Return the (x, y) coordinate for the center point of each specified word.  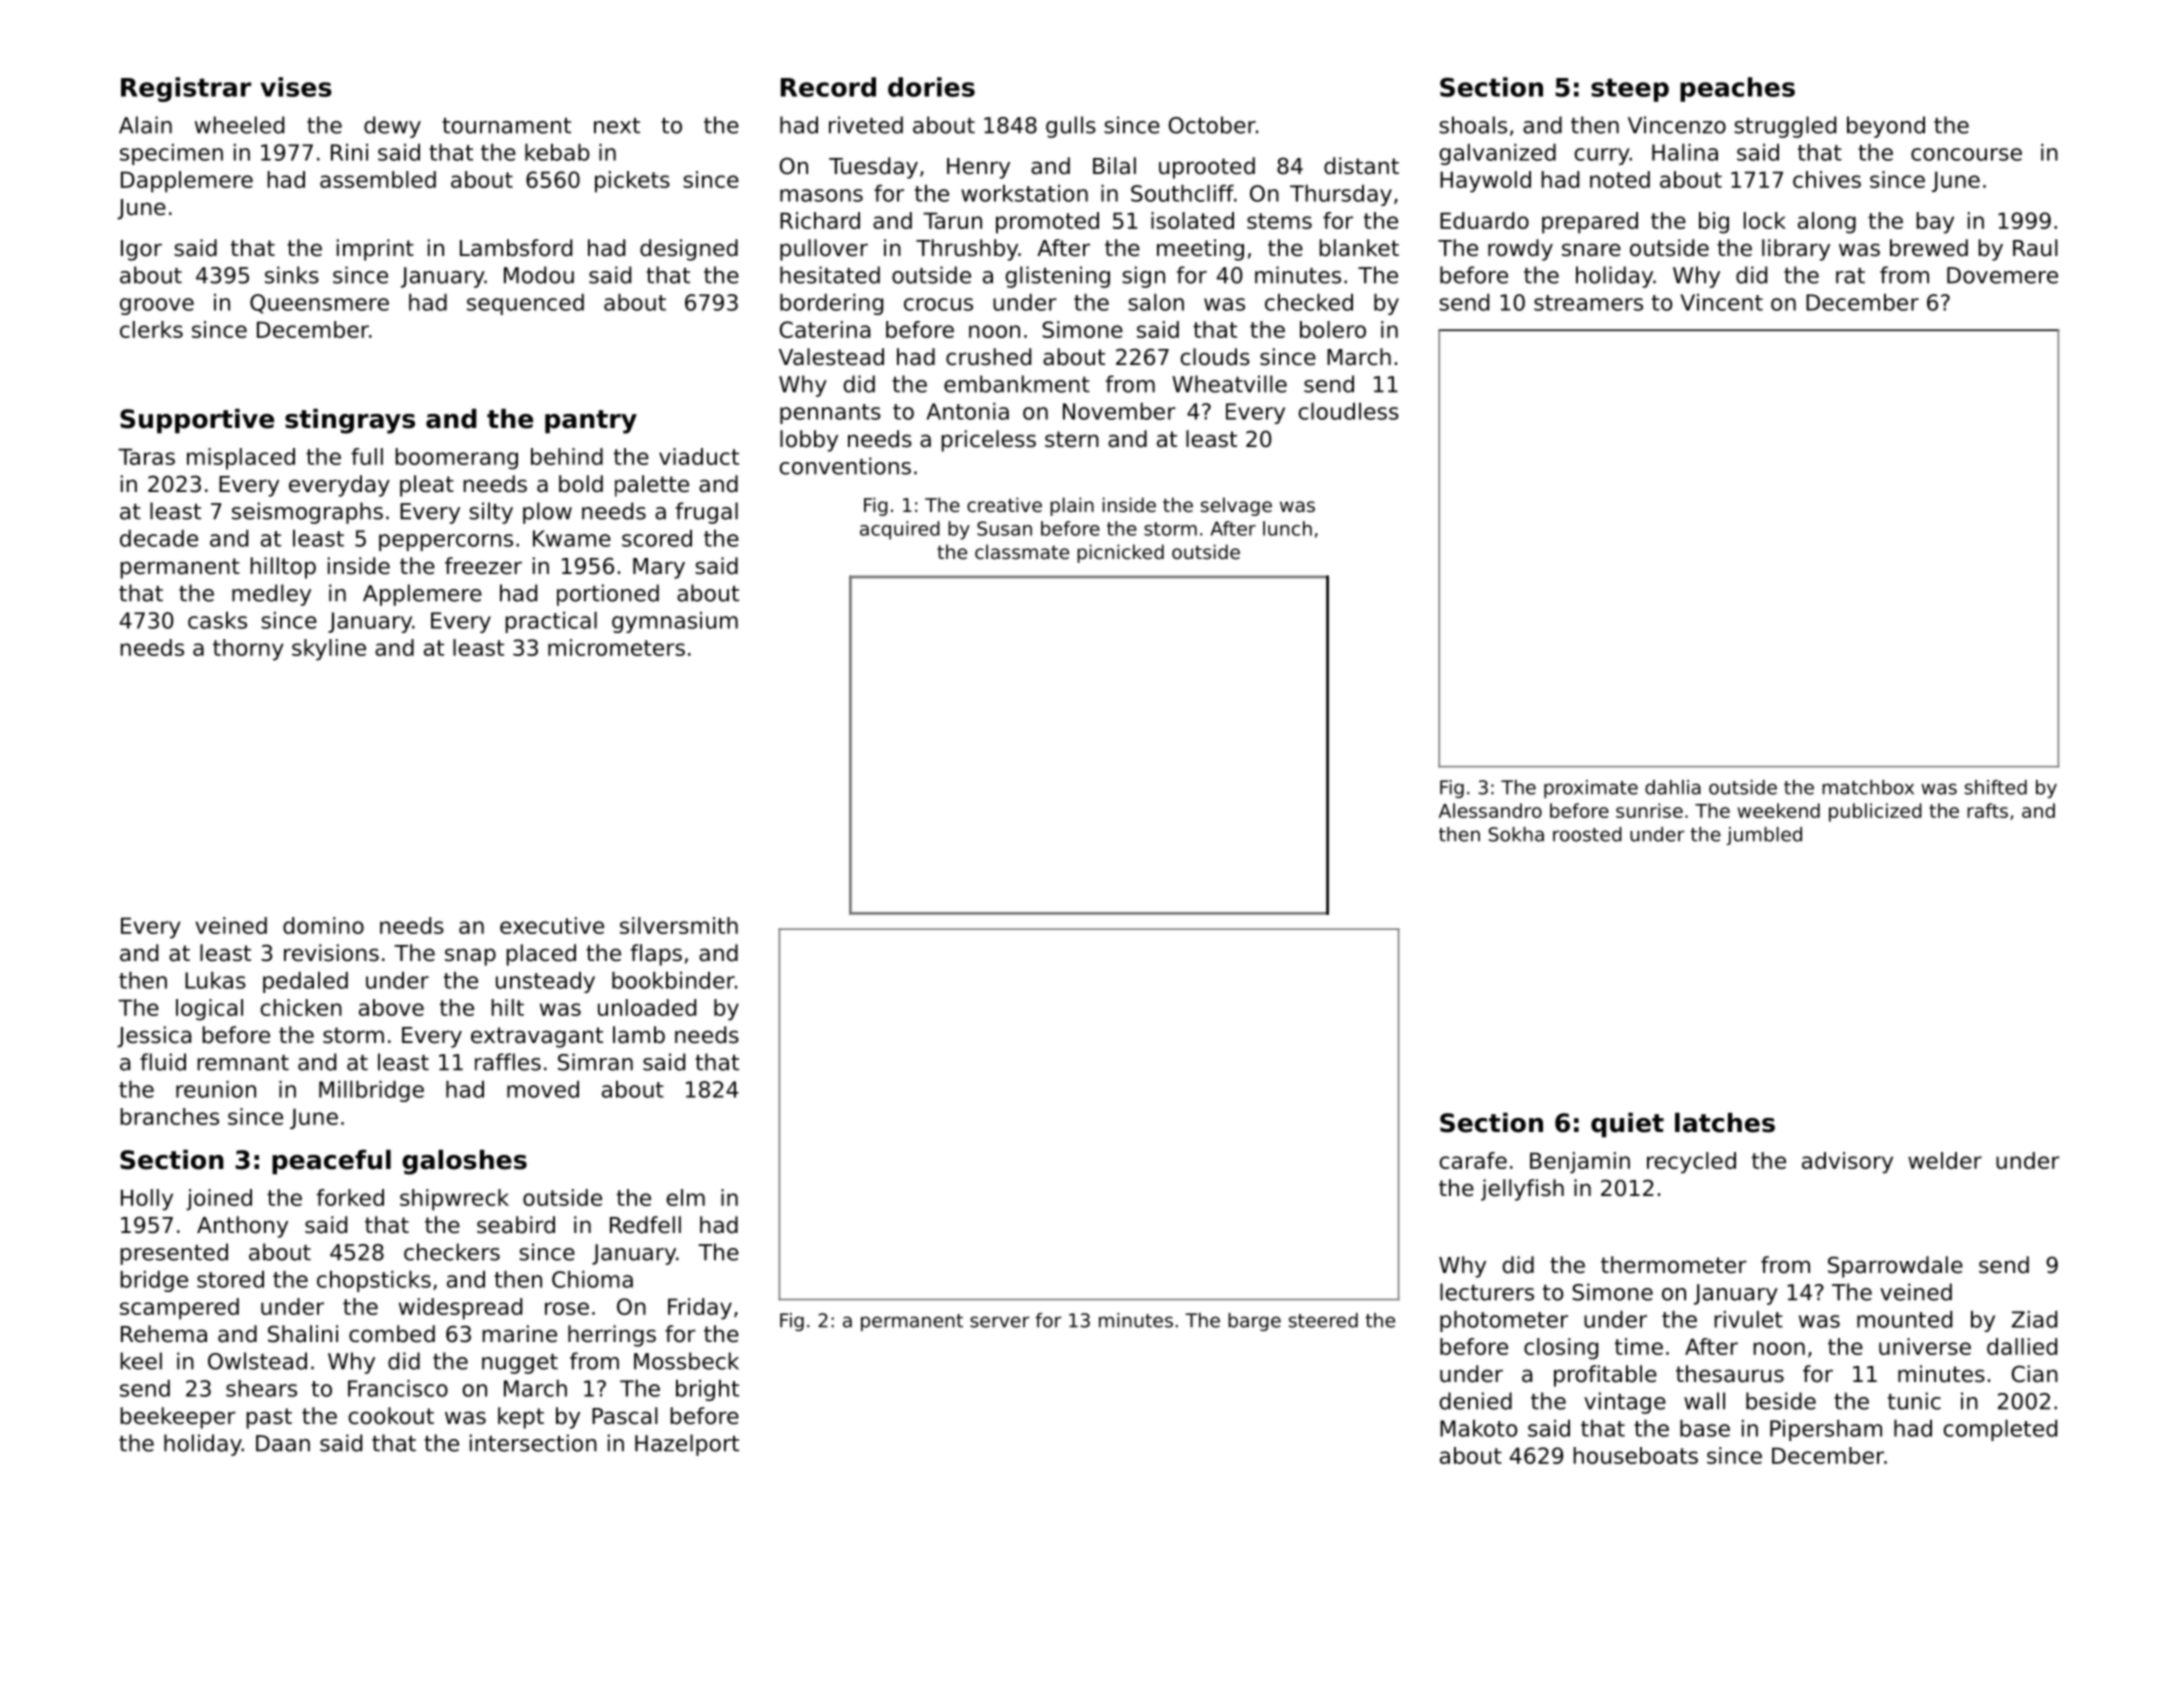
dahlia (1673, 787)
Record (828, 87)
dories (931, 87)
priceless (988, 441)
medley (271, 595)
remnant (243, 1063)
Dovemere (2002, 275)
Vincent (1721, 302)
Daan (283, 1443)
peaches (1737, 89)
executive (552, 925)
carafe (1473, 1160)
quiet (1627, 1125)
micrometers (616, 647)
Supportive (197, 421)
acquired (900, 530)
